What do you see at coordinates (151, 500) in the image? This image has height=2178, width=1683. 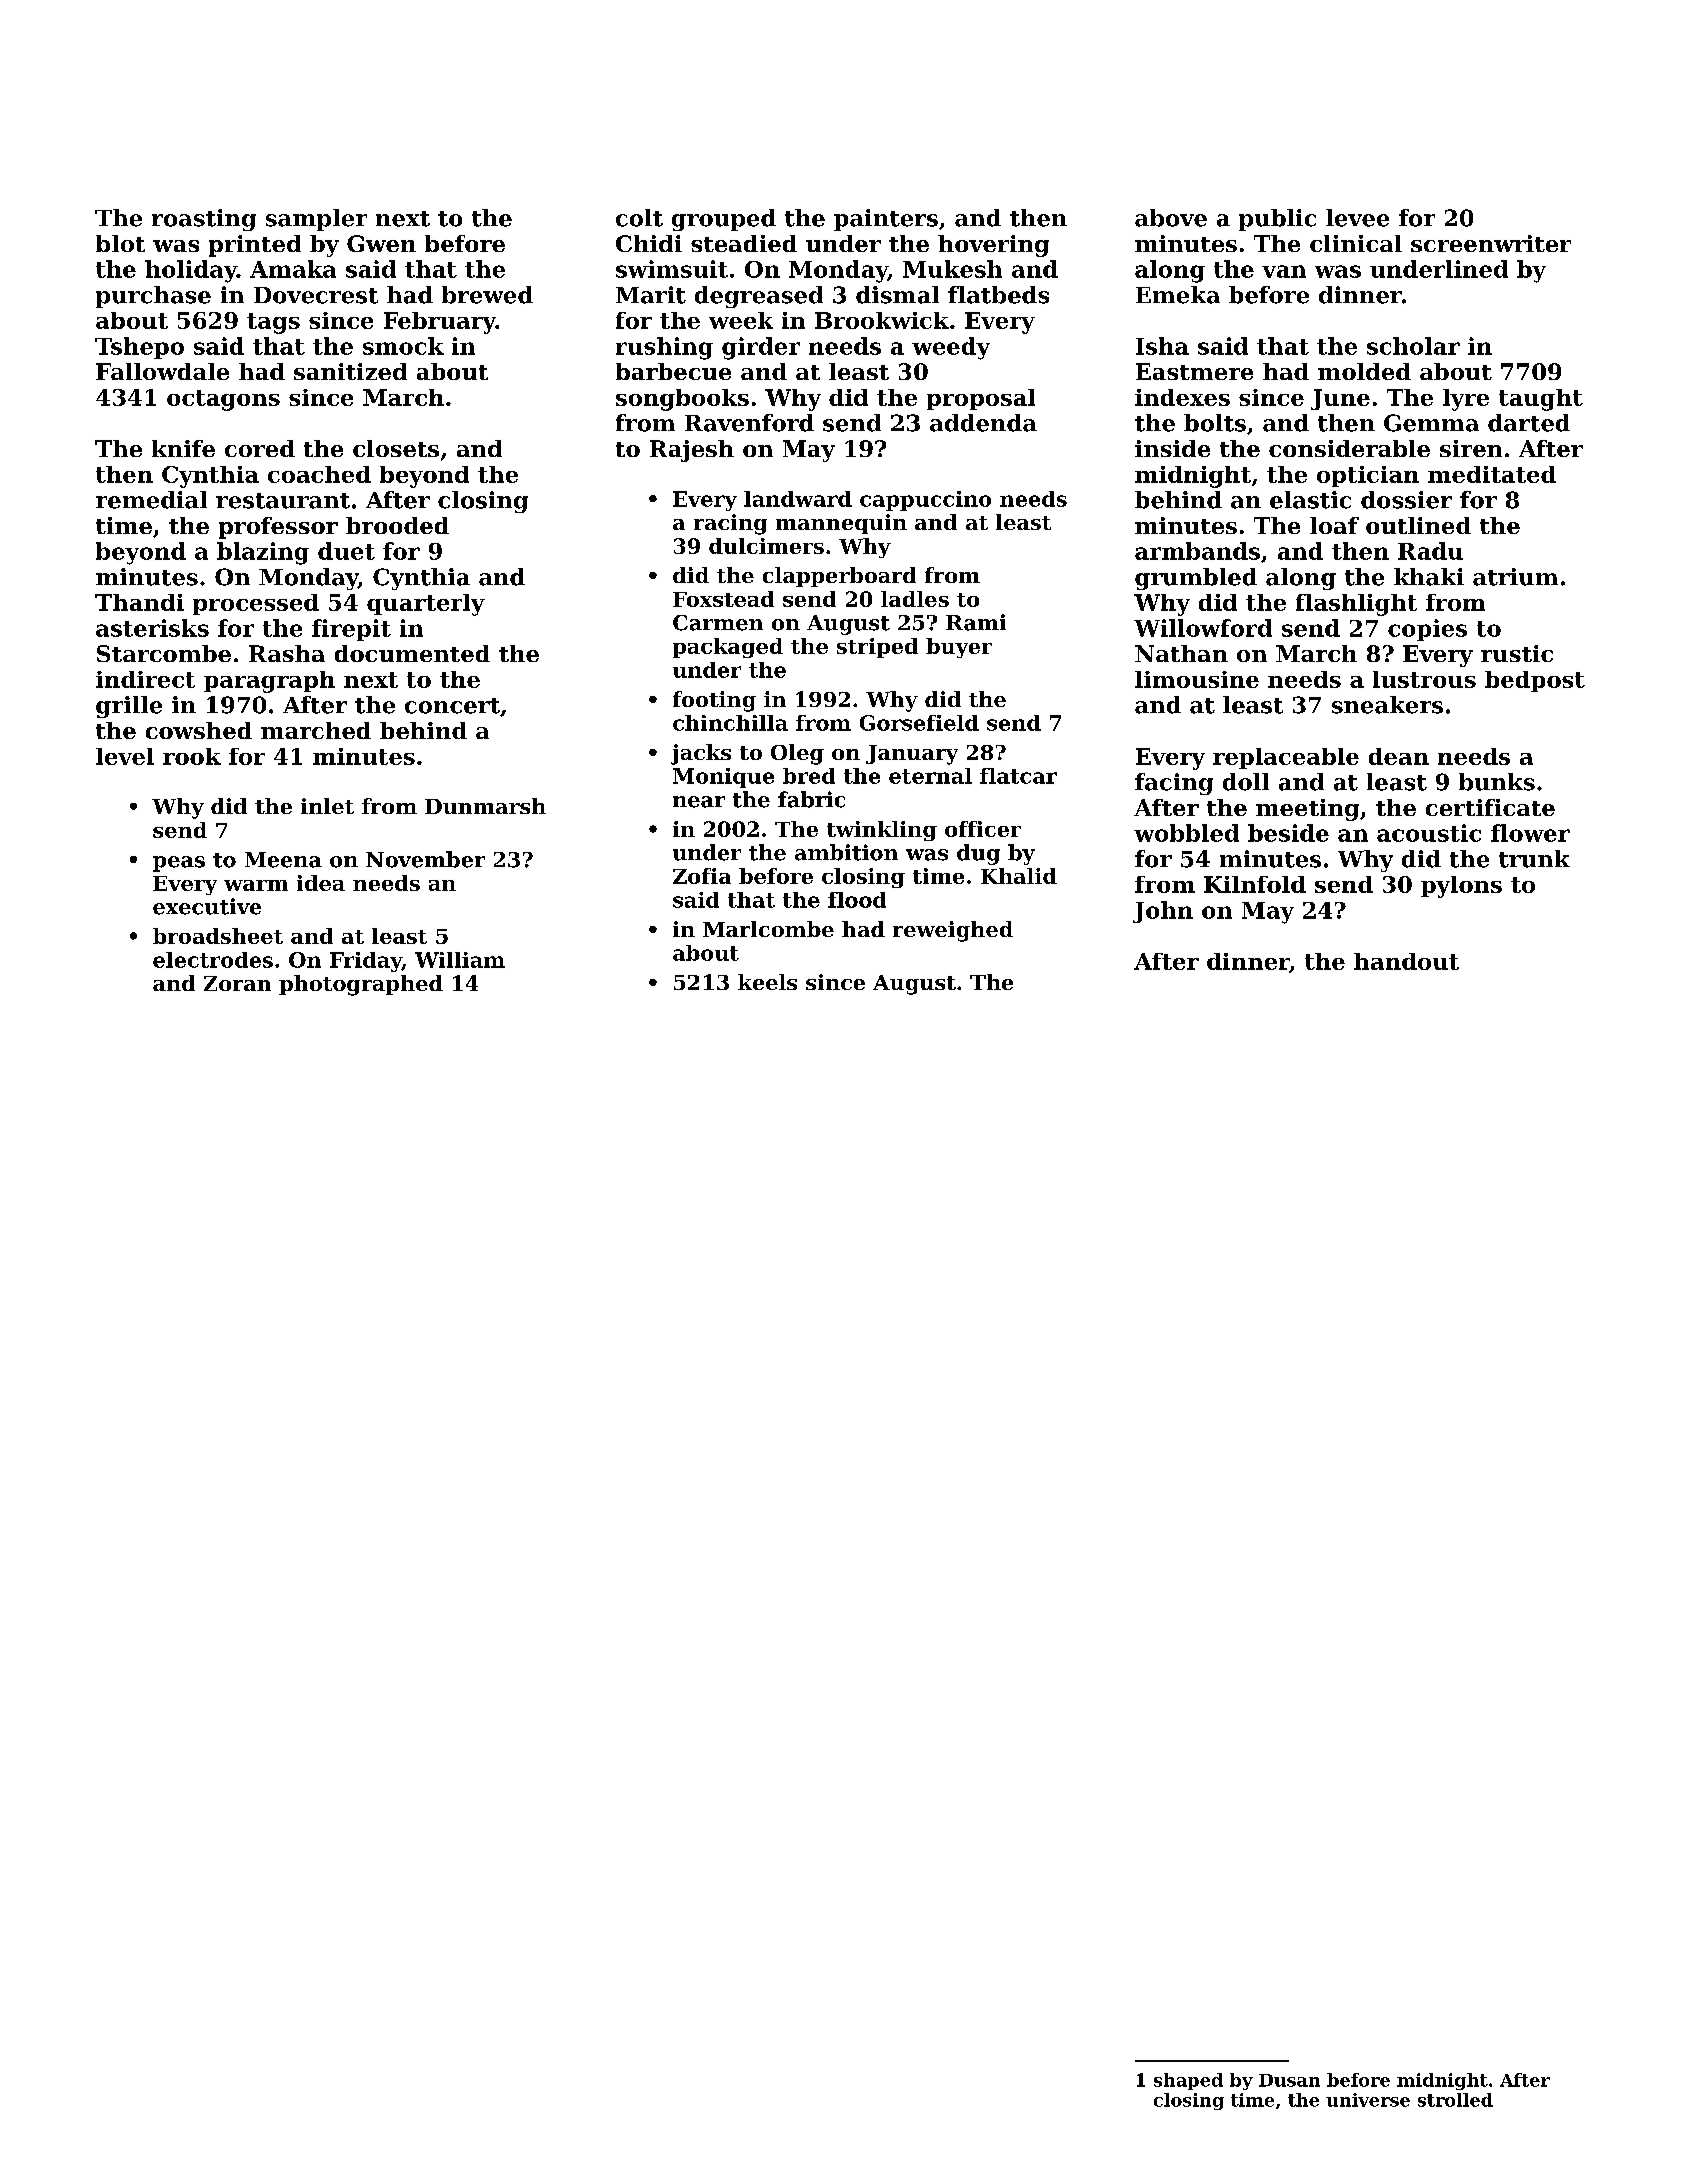 I see `remedial` at bounding box center [151, 500].
